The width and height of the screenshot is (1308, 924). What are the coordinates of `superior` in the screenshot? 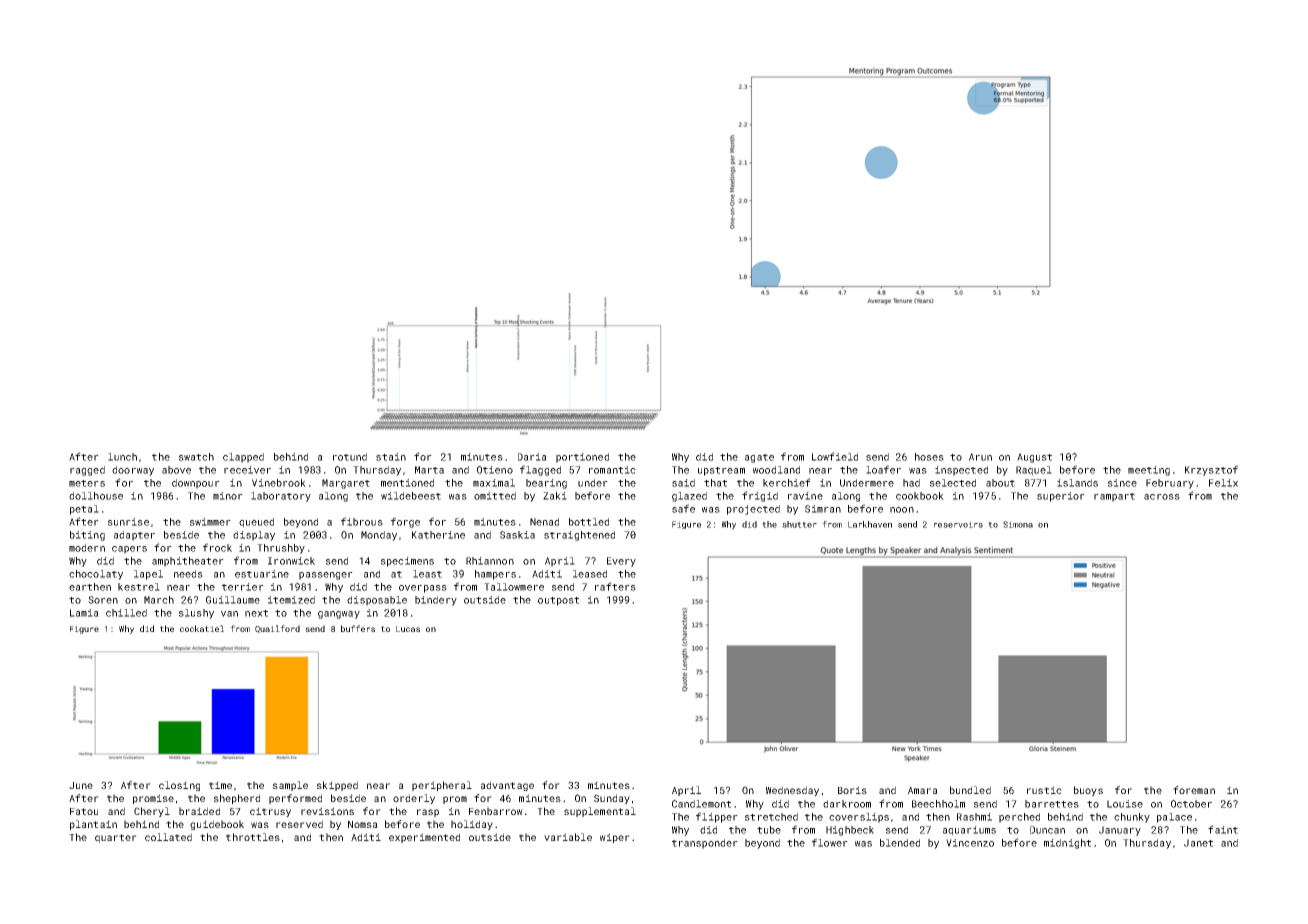 It's located at (1061, 497).
